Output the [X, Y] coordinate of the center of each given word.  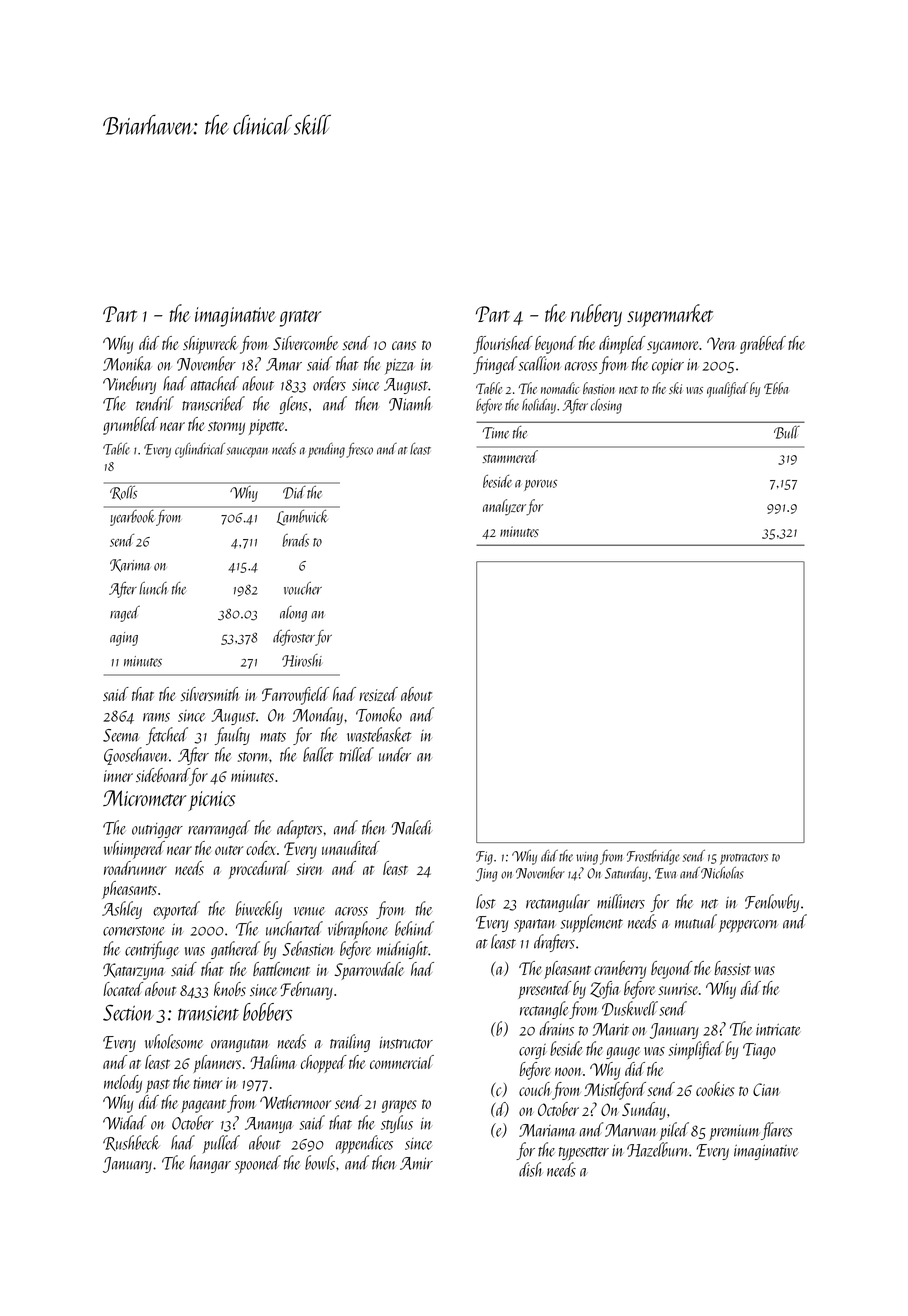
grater [300, 318]
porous [540, 485]
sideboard [163, 776]
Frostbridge [653, 857]
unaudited [351, 848]
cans [404, 345]
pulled [221, 1144]
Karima [130, 565]
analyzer [504, 507]
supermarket [670, 315]
